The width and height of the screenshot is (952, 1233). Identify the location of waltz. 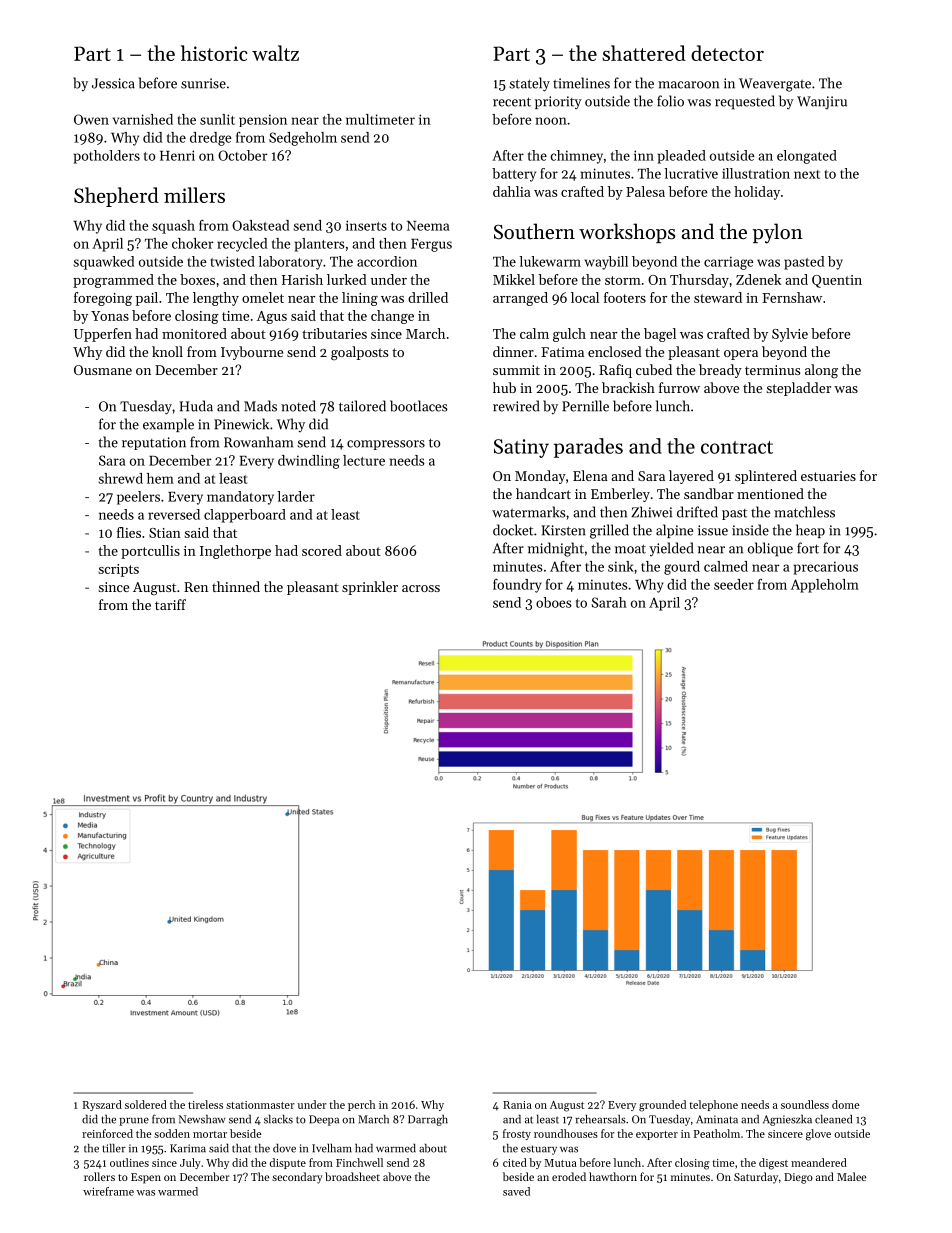
(275, 53).
